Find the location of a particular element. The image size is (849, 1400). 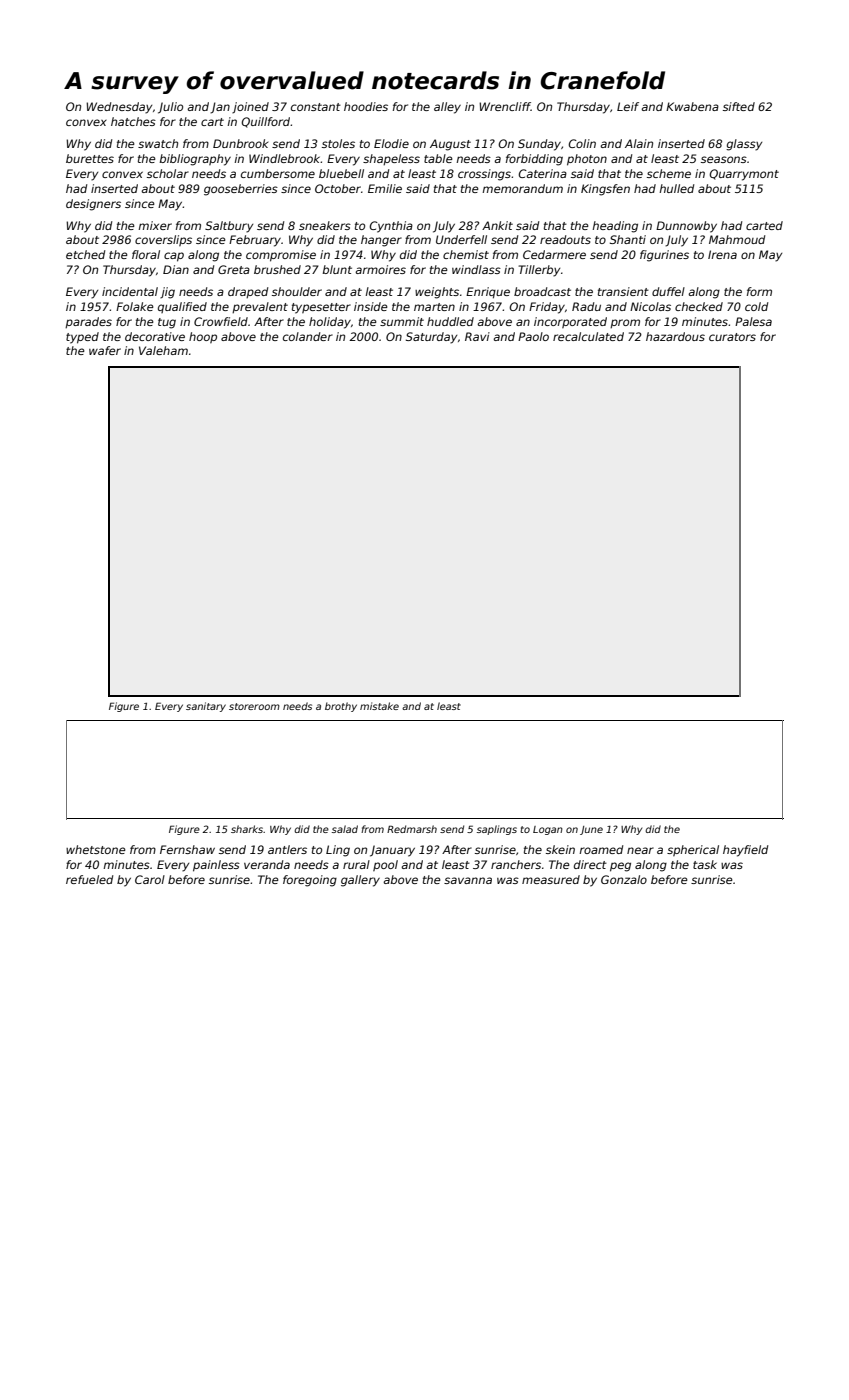

Irena is located at coordinates (722, 254).
